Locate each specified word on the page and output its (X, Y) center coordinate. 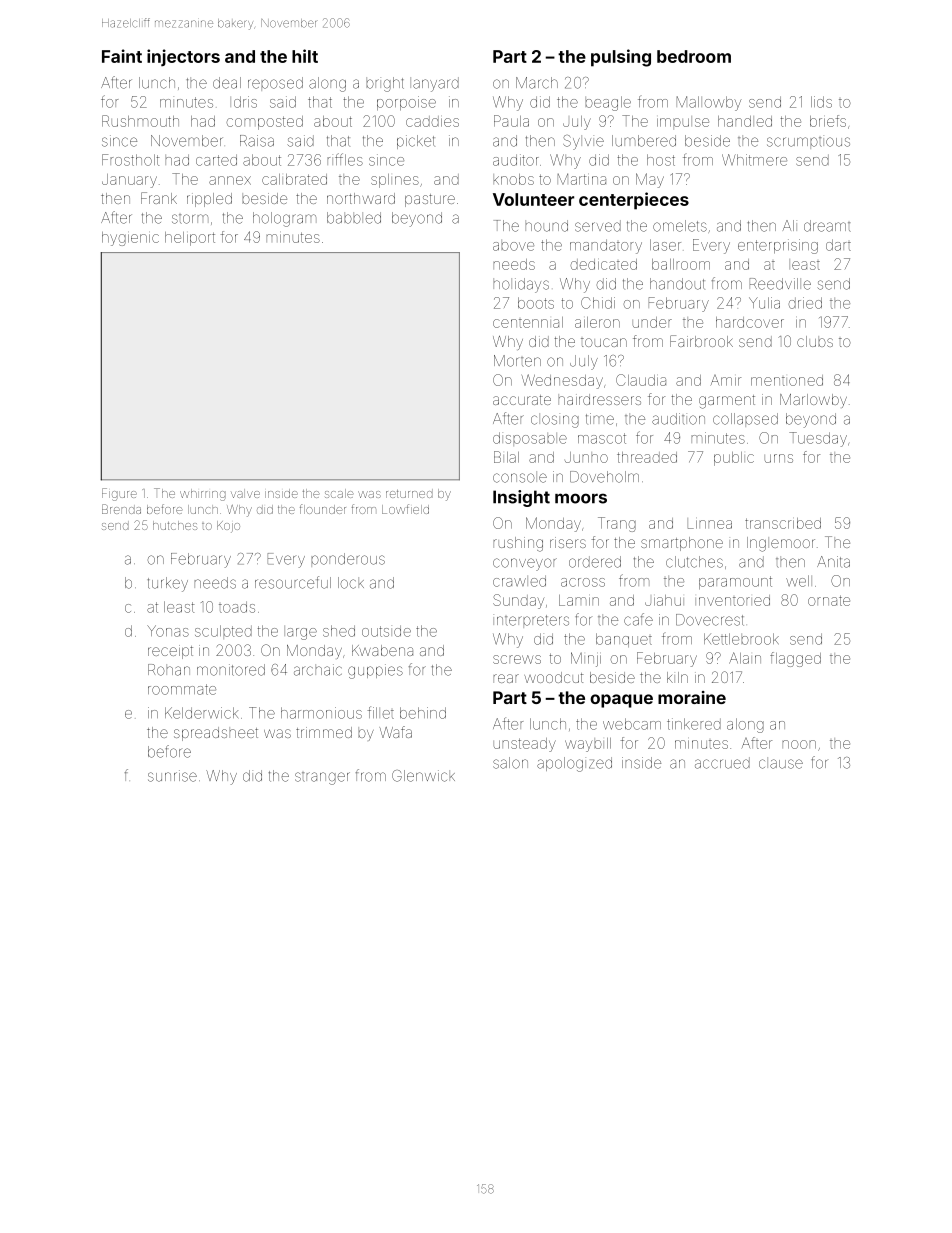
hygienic (130, 239)
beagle (608, 103)
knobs (513, 179)
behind (423, 713)
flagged (795, 659)
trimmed (324, 732)
